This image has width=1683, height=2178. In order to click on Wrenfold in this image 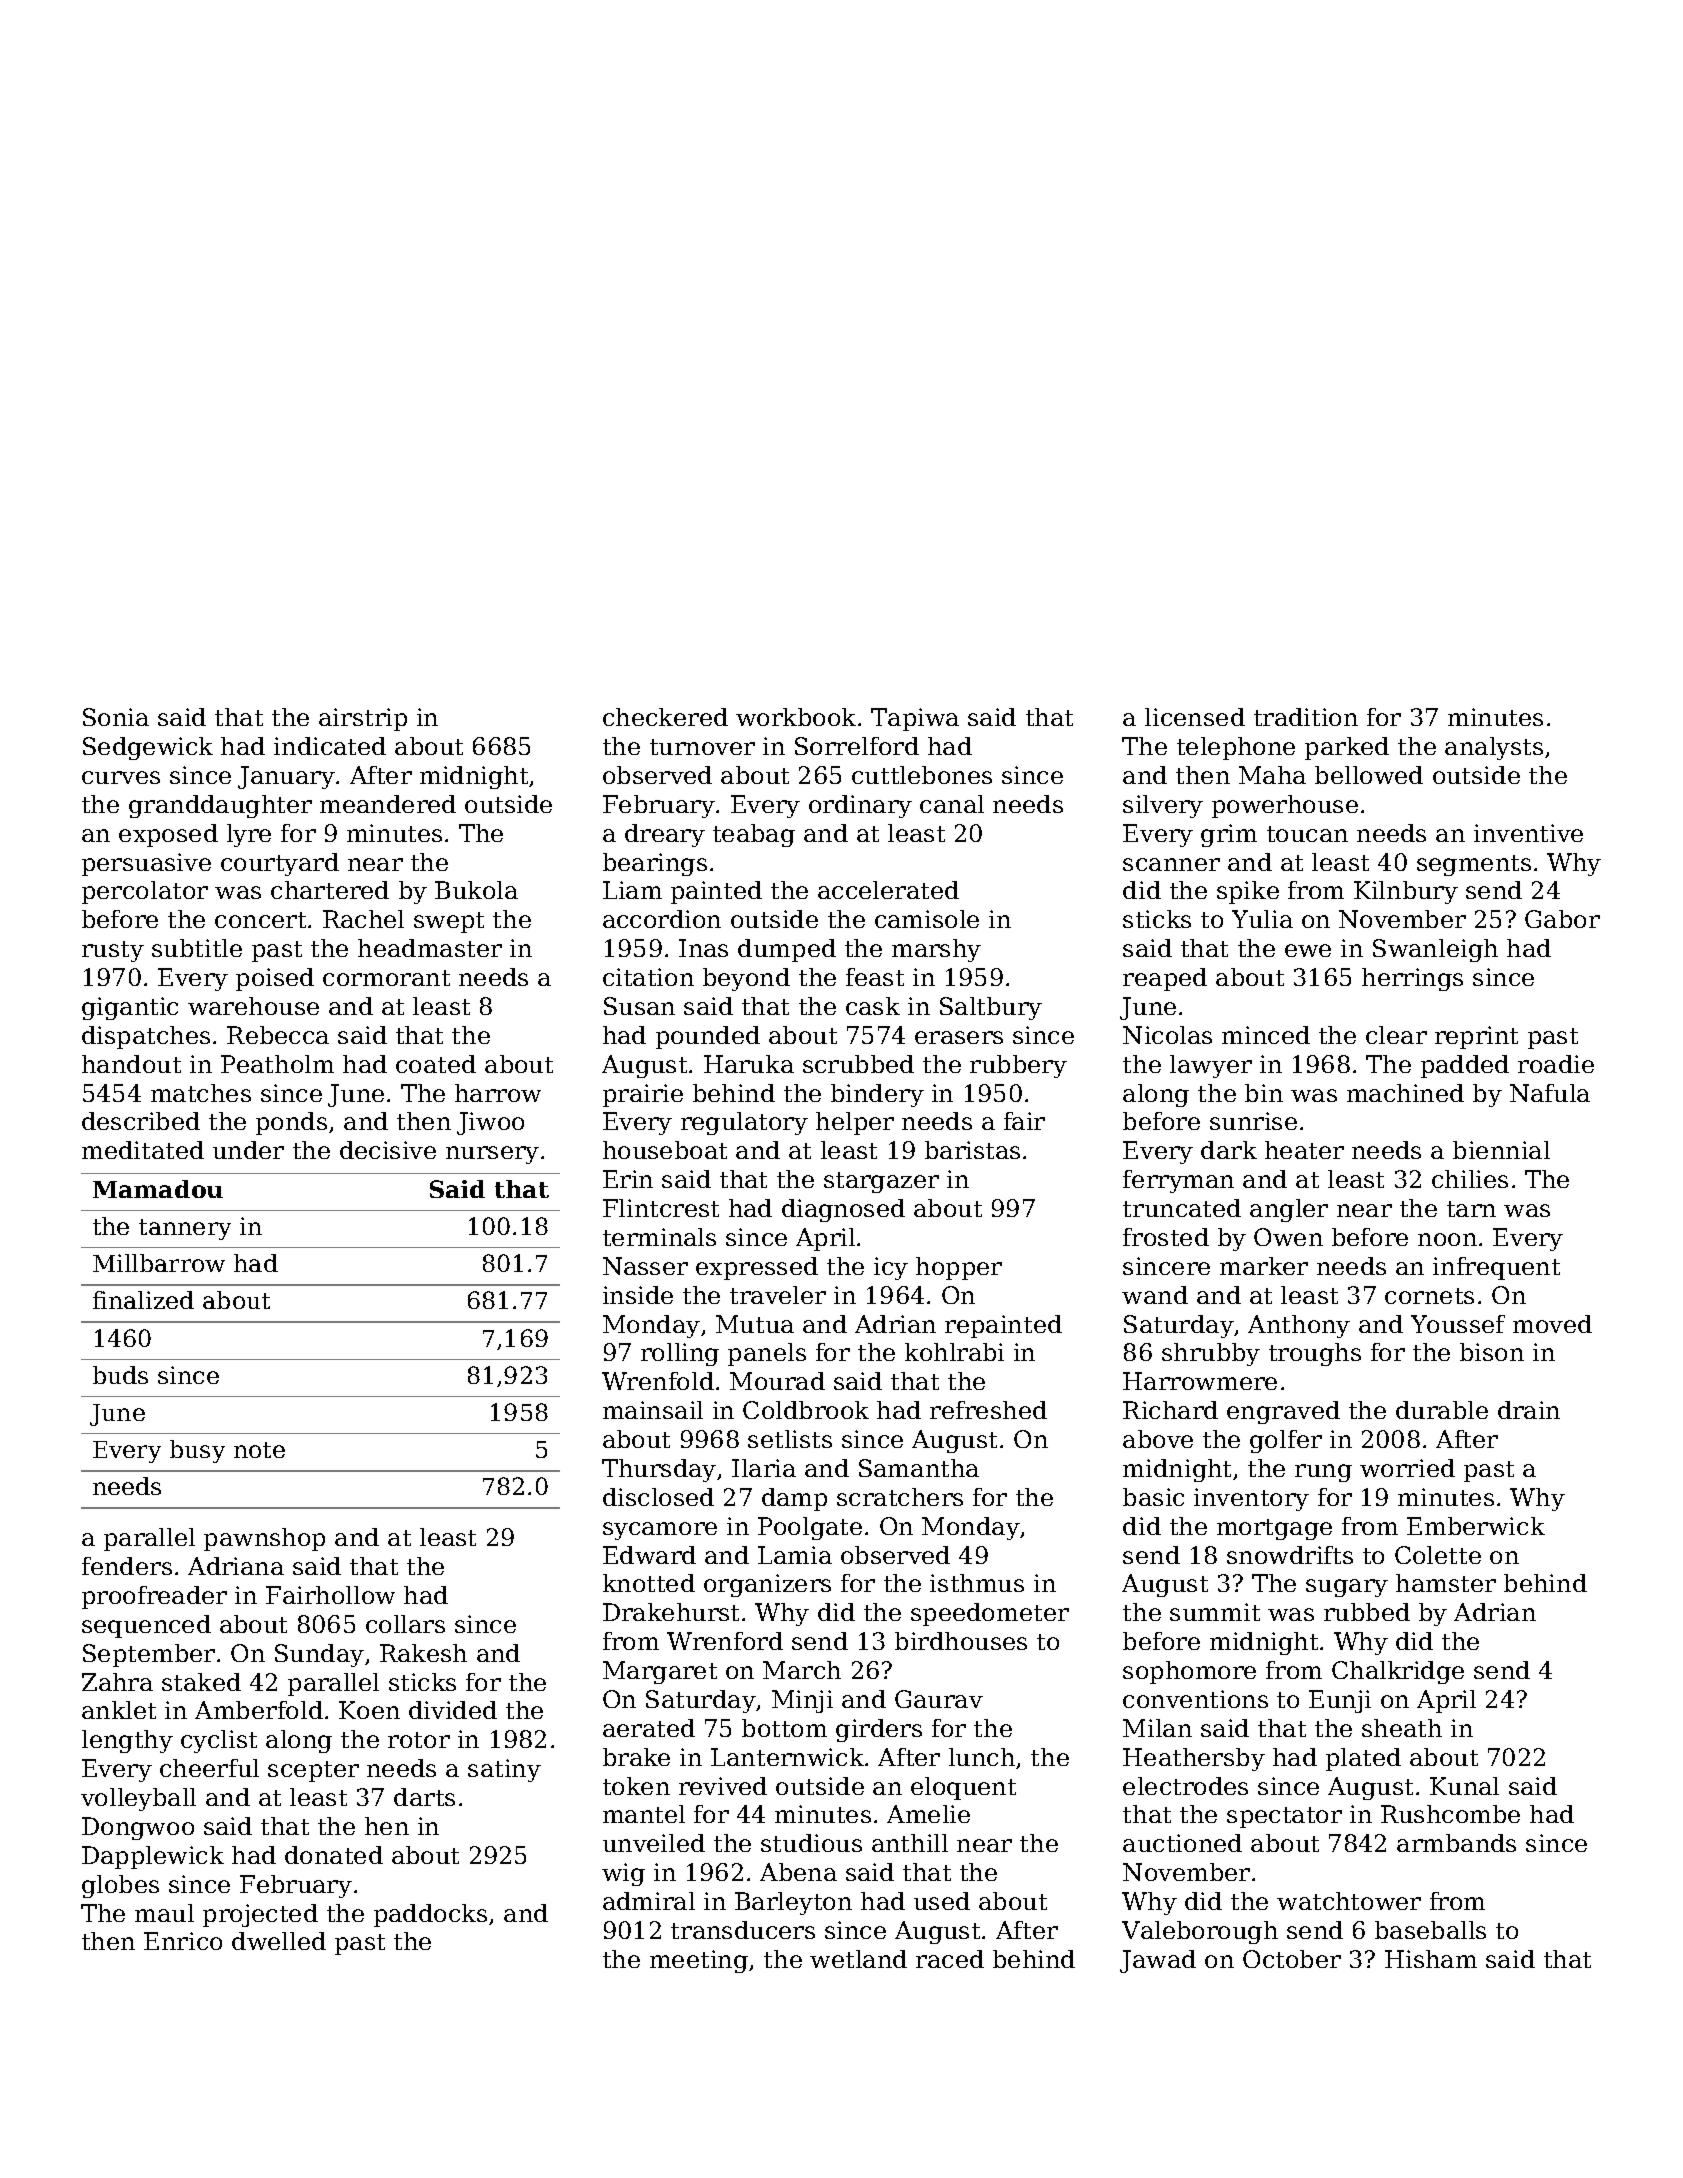, I will do `click(658, 1381)`.
